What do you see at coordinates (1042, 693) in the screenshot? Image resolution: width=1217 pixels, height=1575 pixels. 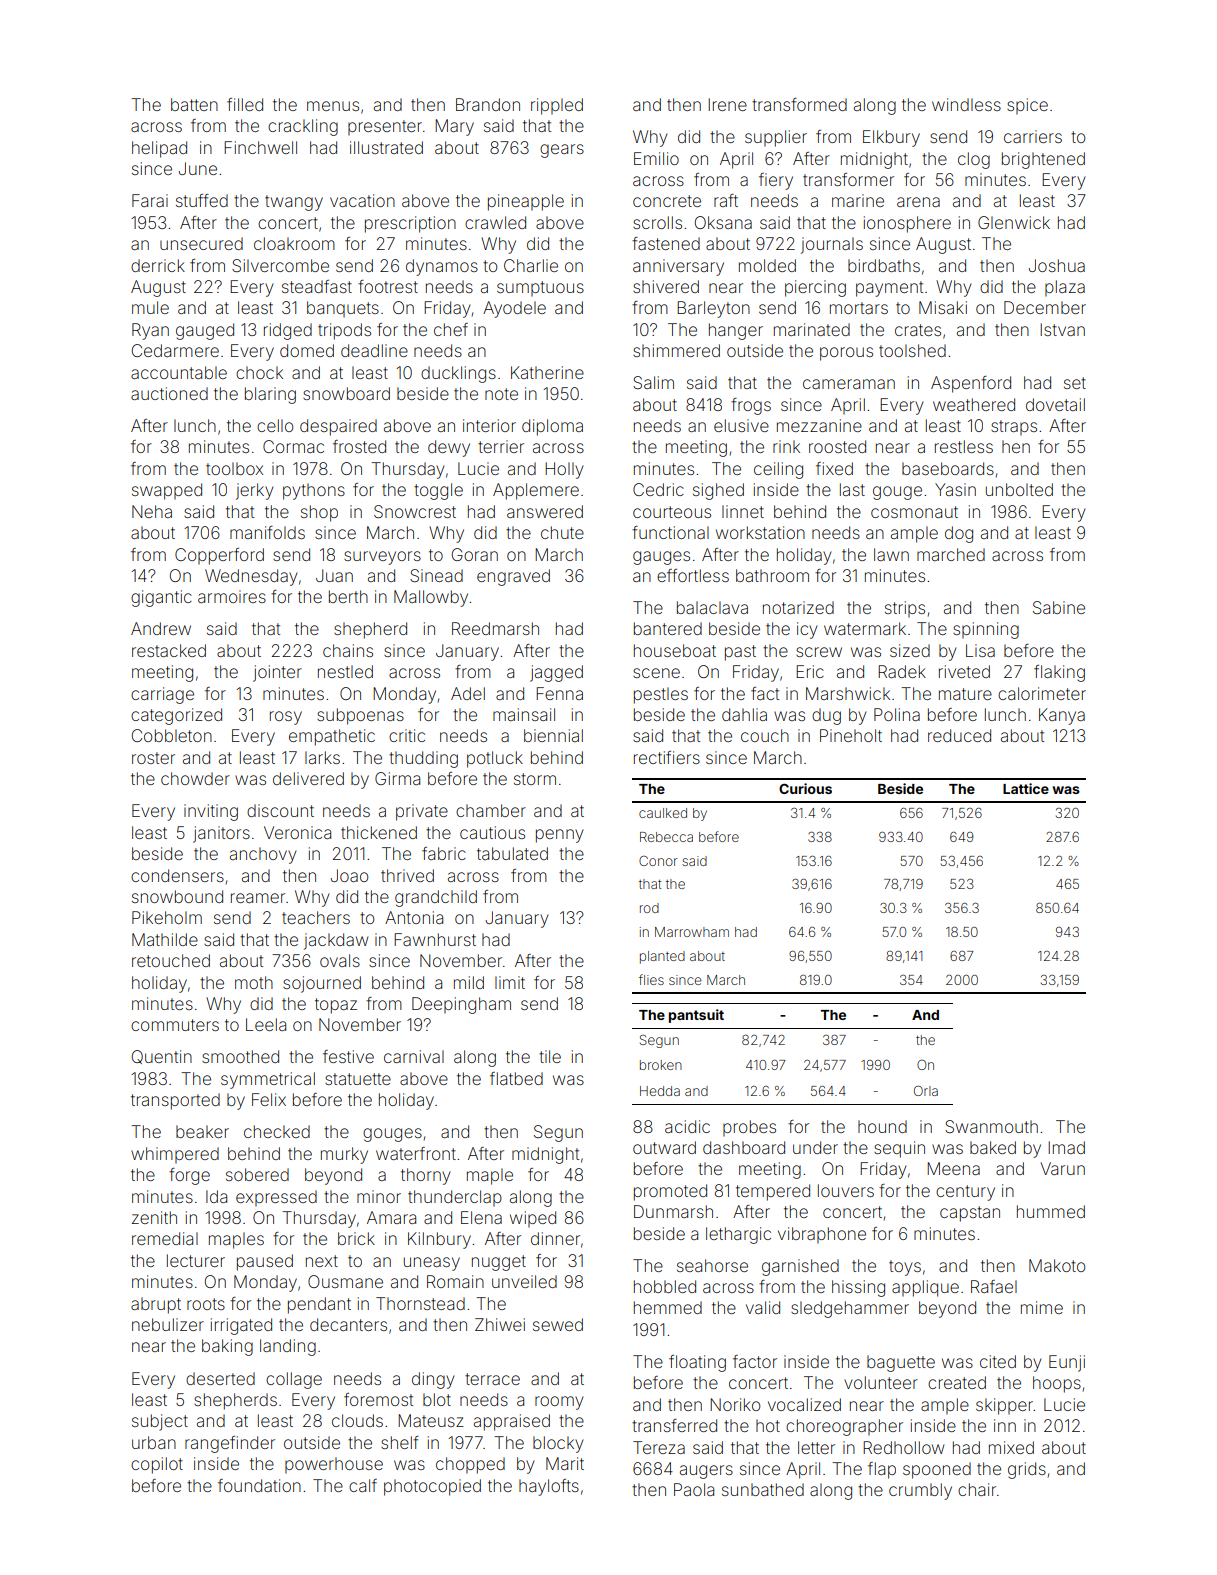 I see `calorimeter` at bounding box center [1042, 693].
